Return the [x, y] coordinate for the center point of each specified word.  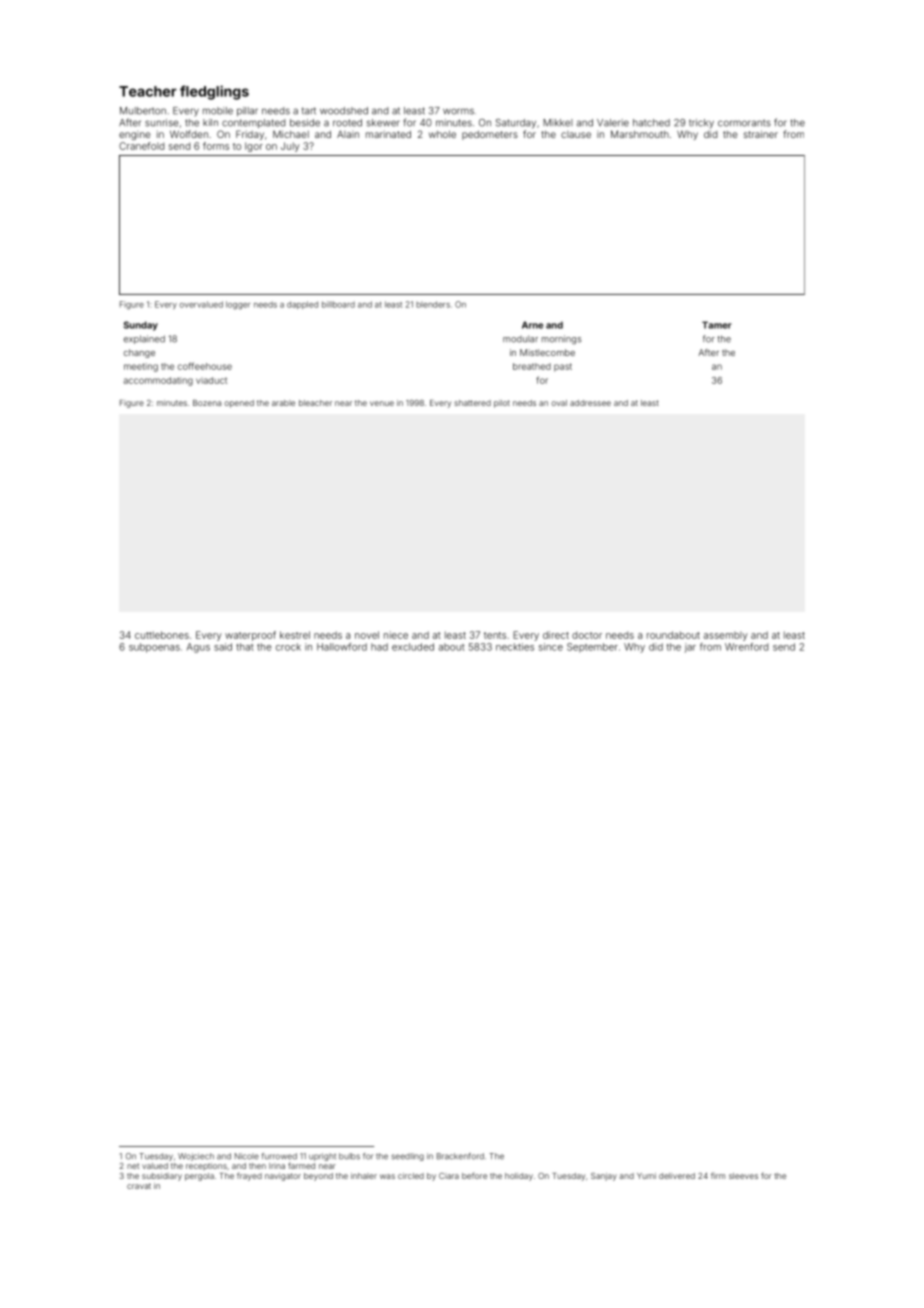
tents [495, 635]
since [551, 647]
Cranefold [141, 146]
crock [288, 647]
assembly [726, 636]
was [387, 1176]
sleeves [743, 1176]
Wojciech [196, 1157]
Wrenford [746, 647]
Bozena [207, 403]
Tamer [717, 325]
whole [442, 134]
